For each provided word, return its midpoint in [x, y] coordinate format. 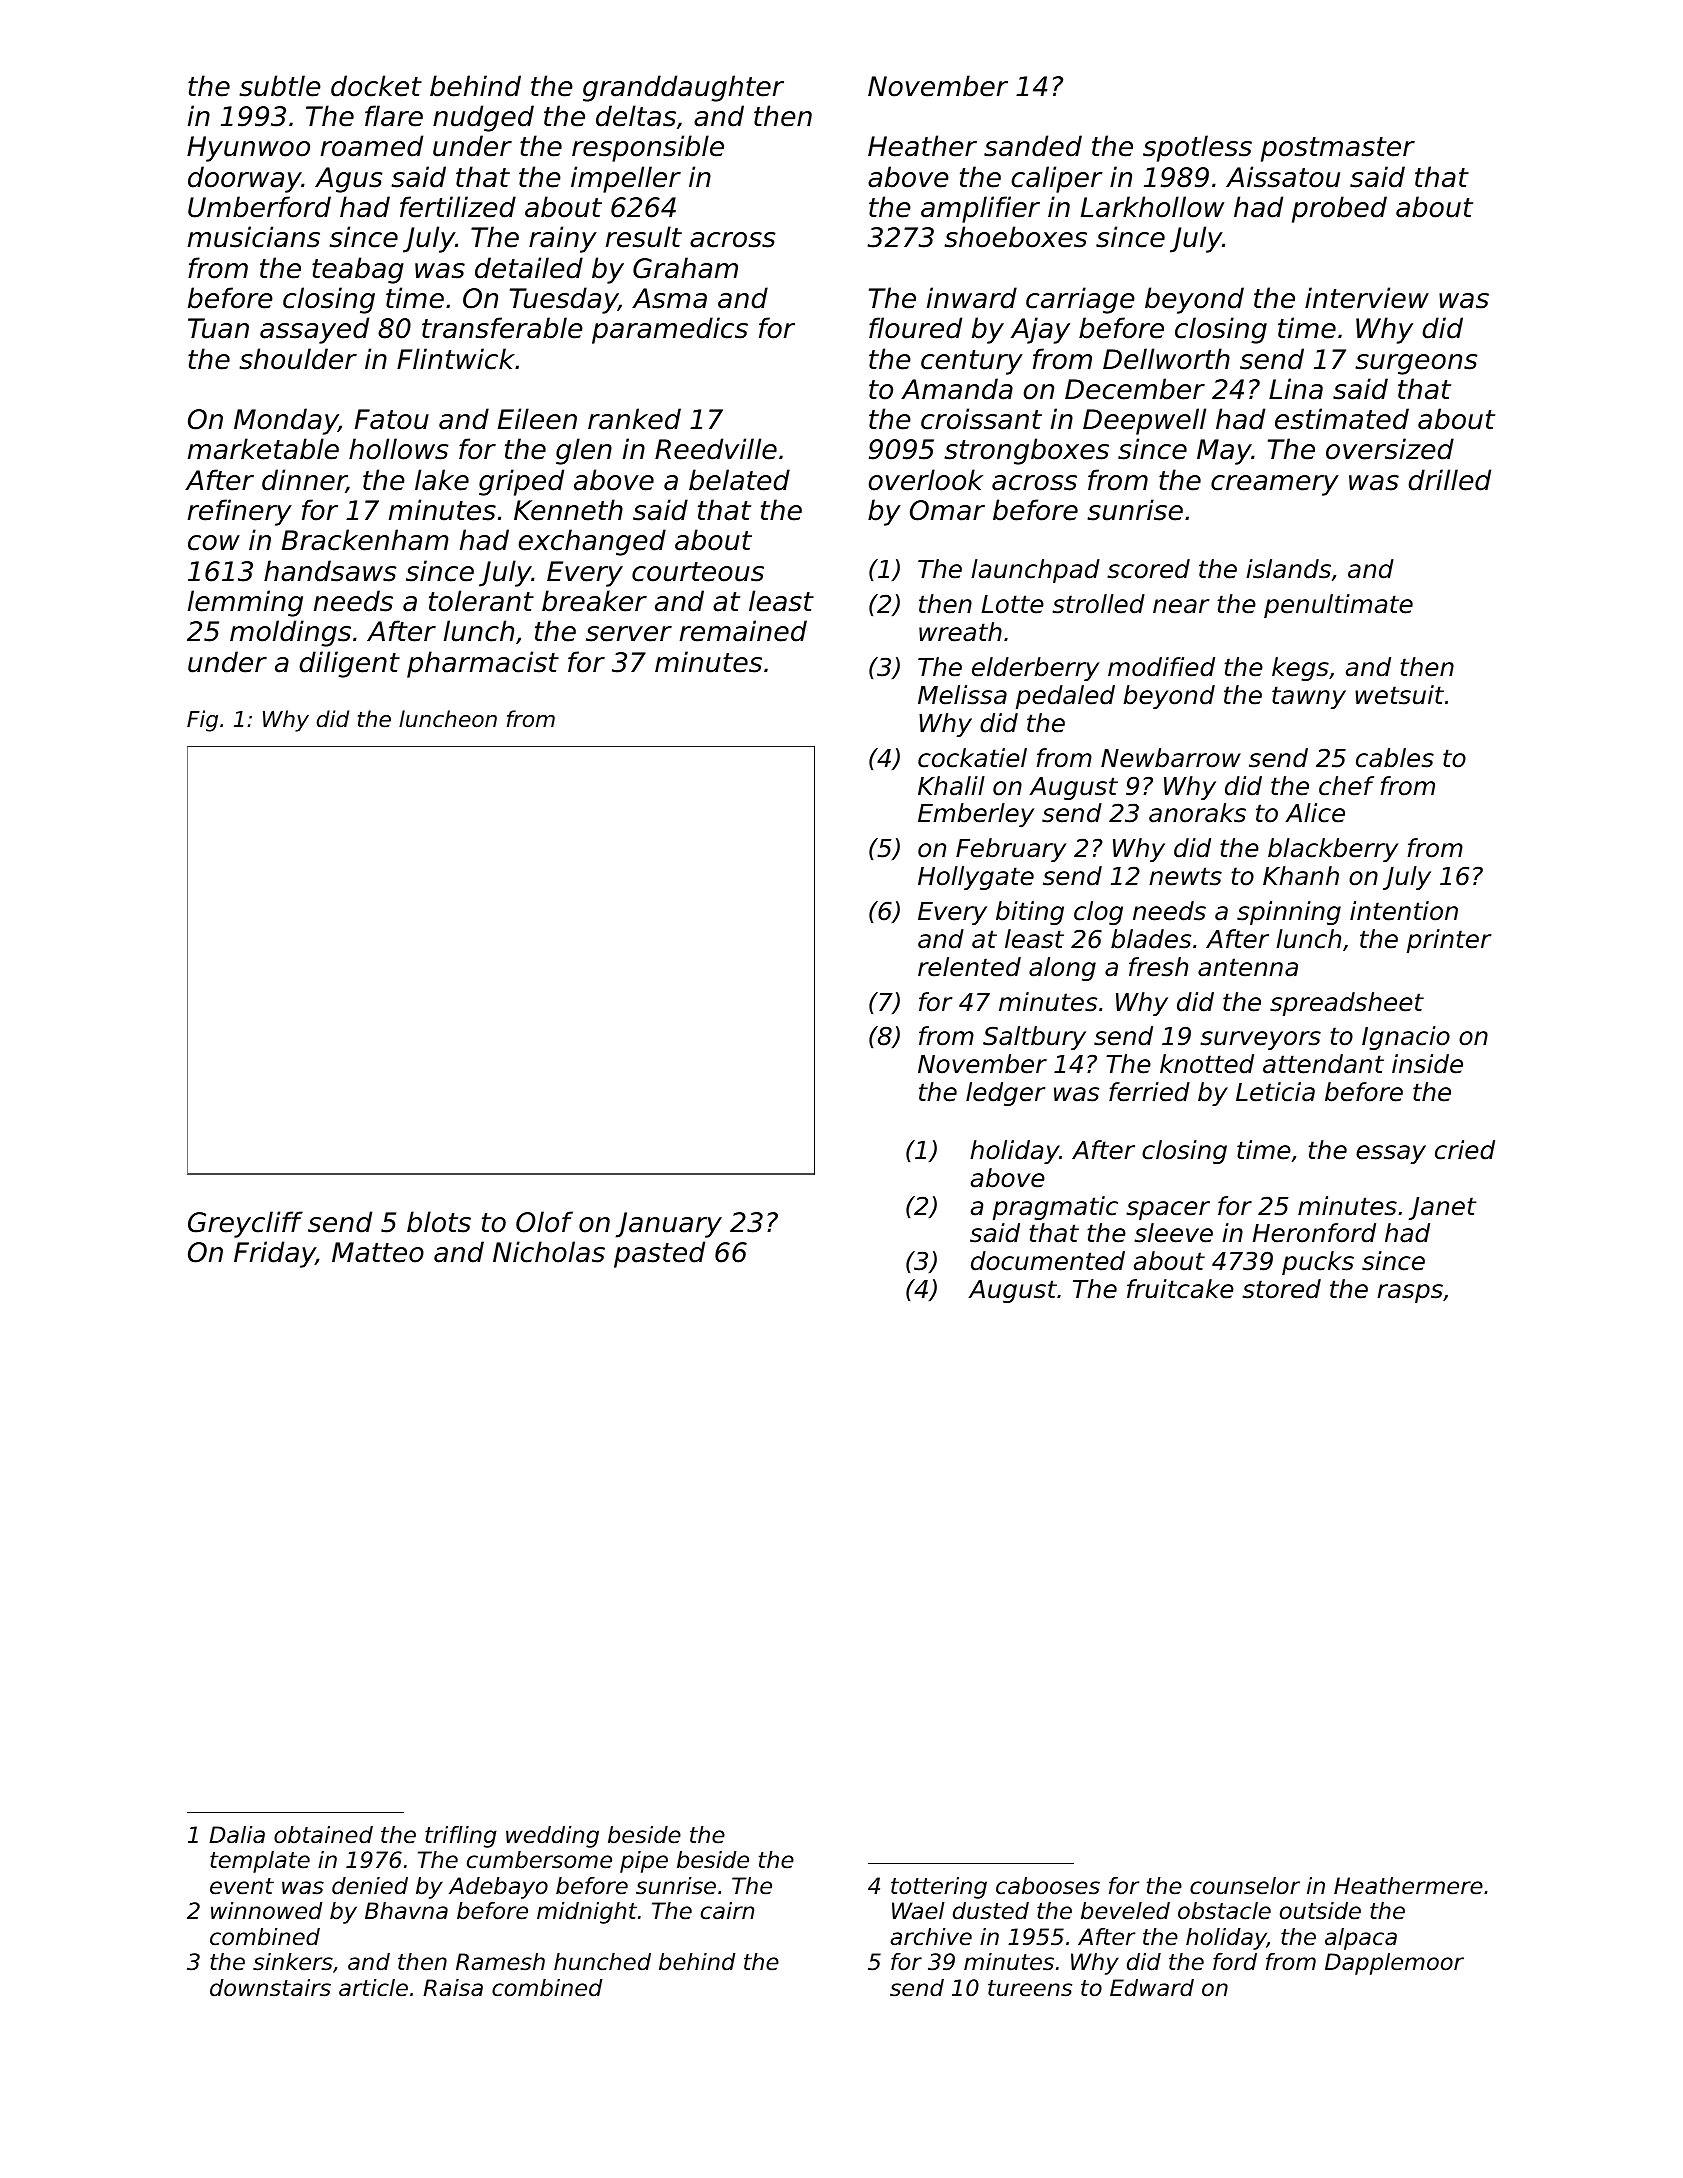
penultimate [1338, 606]
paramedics [670, 330]
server [629, 634]
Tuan [218, 328]
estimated [1342, 419]
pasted [659, 1254]
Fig [202, 721]
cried [1465, 1150]
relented [969, 967]
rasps [1410, 1293]
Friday [275, 1254]
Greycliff [245, 1224]
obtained [323, 1835]
